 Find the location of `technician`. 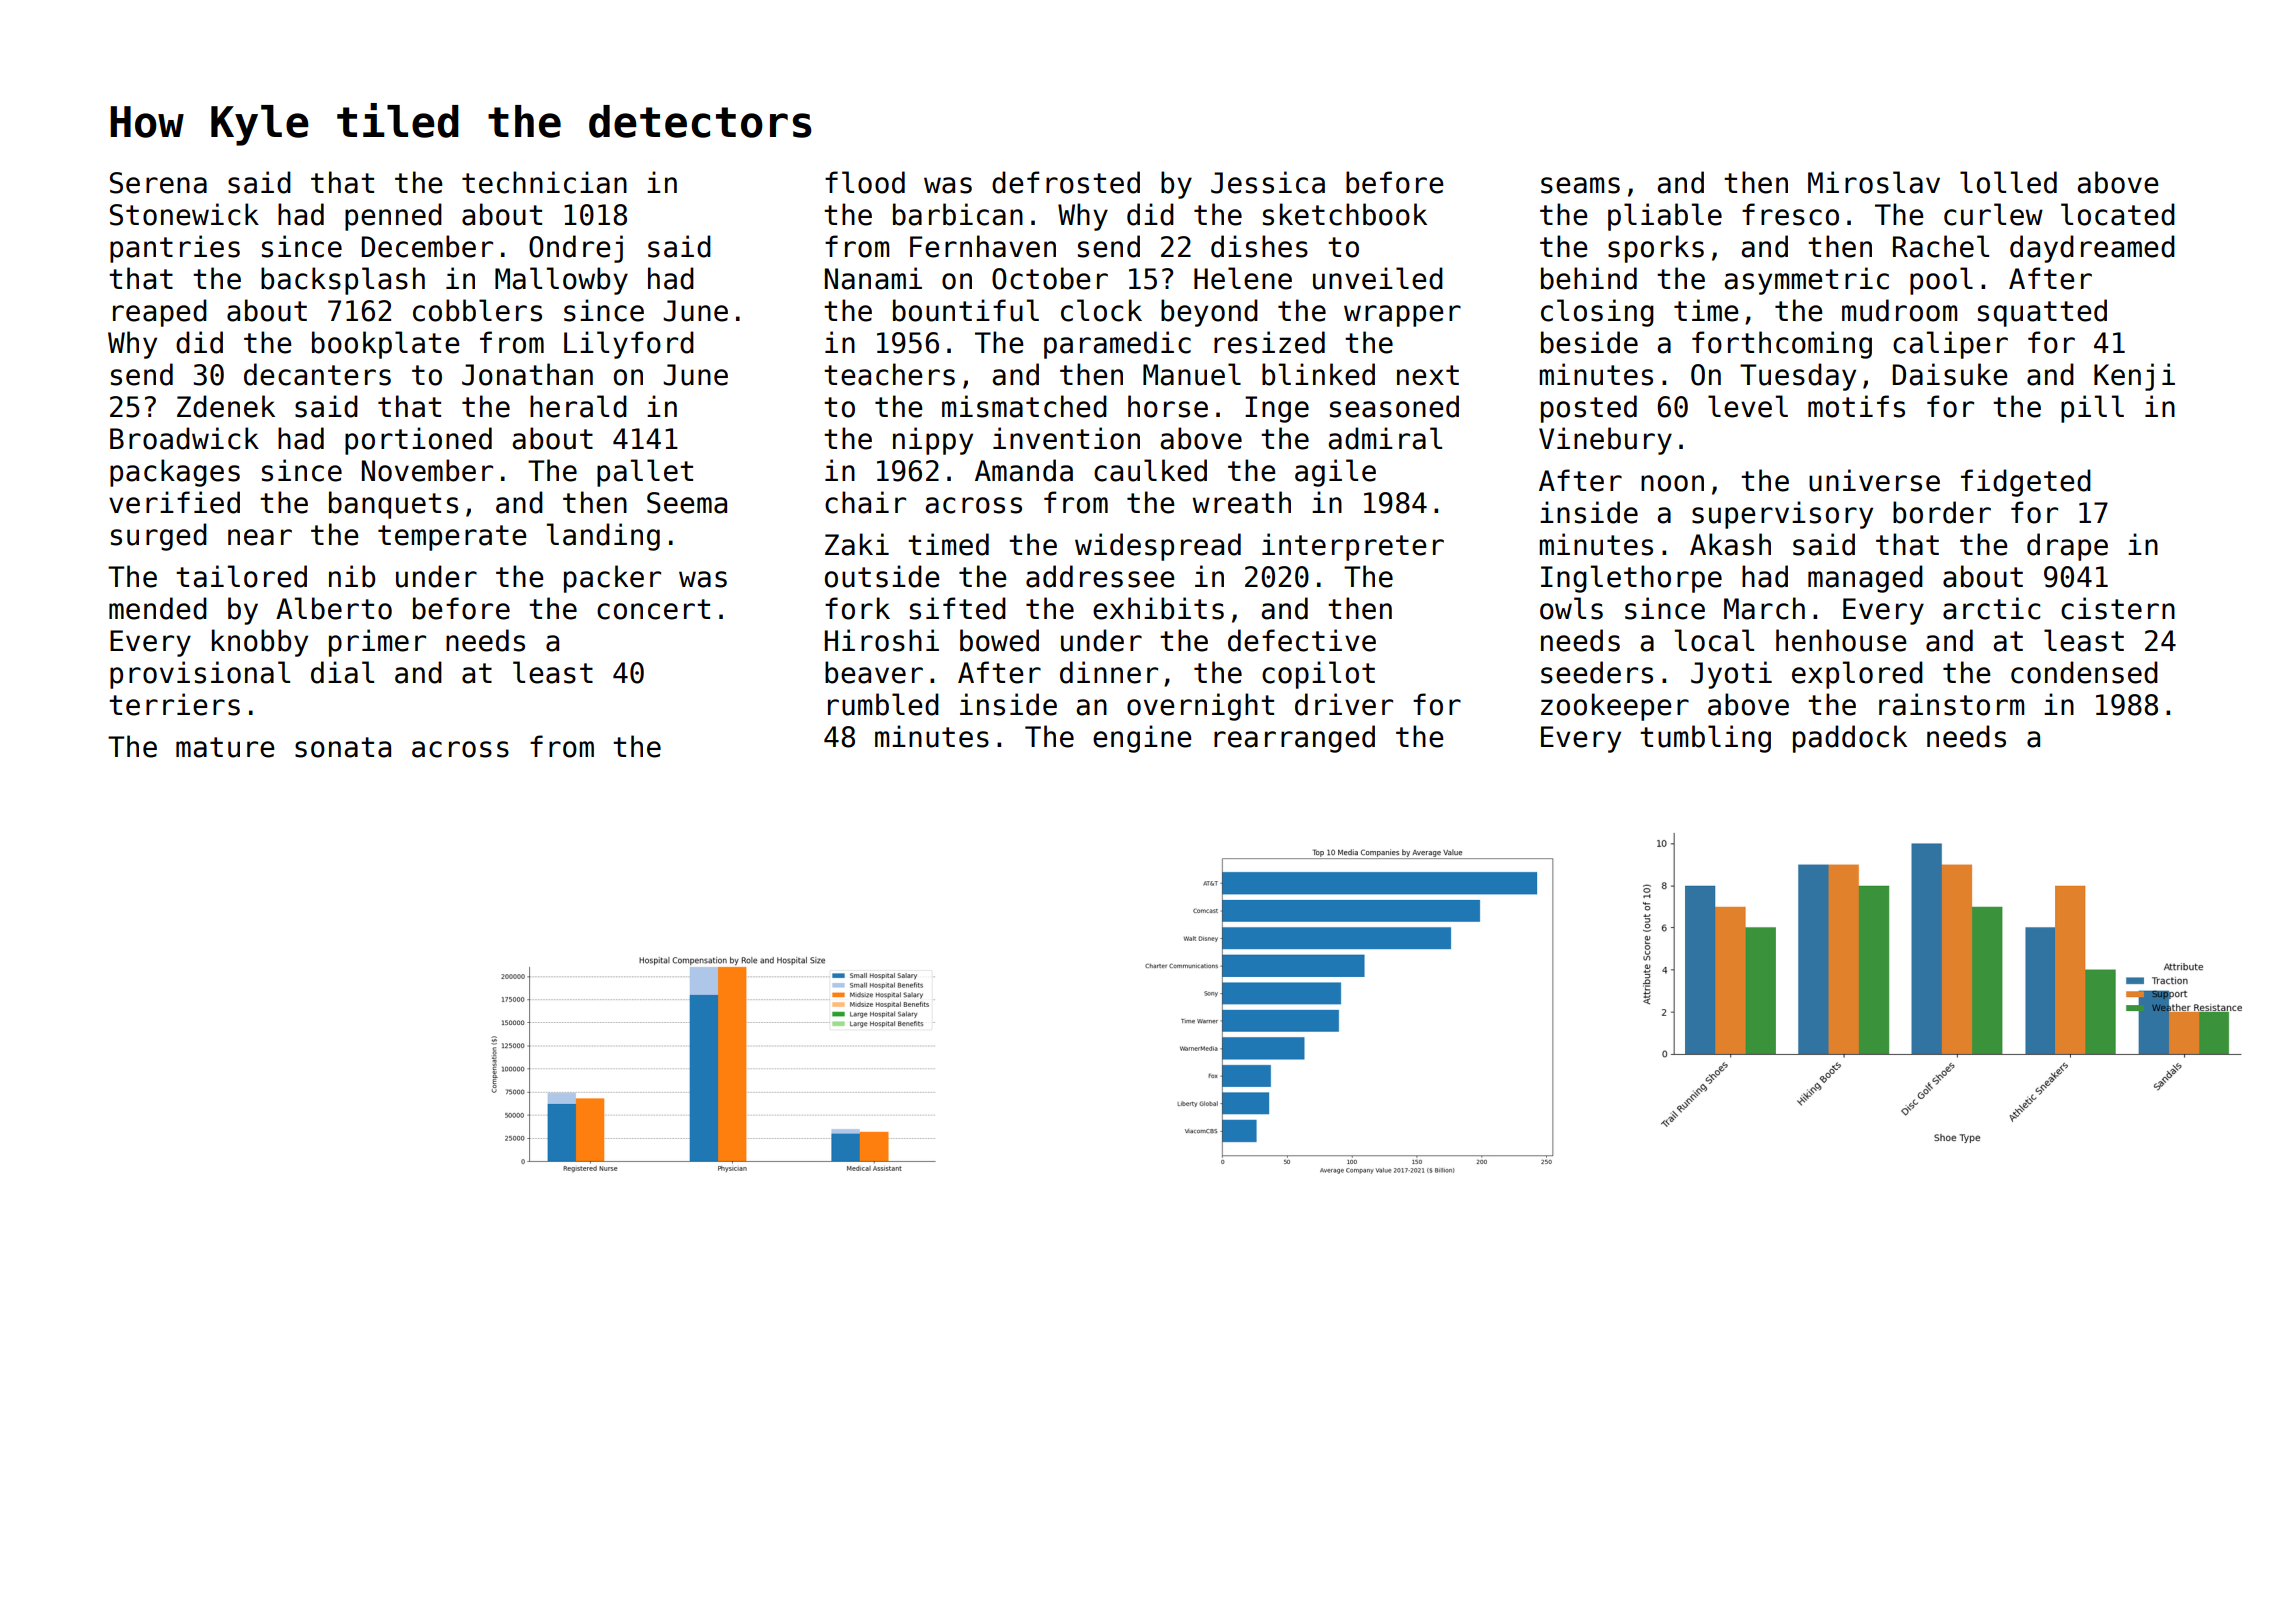

technician is located at coordinates (544, 182).
